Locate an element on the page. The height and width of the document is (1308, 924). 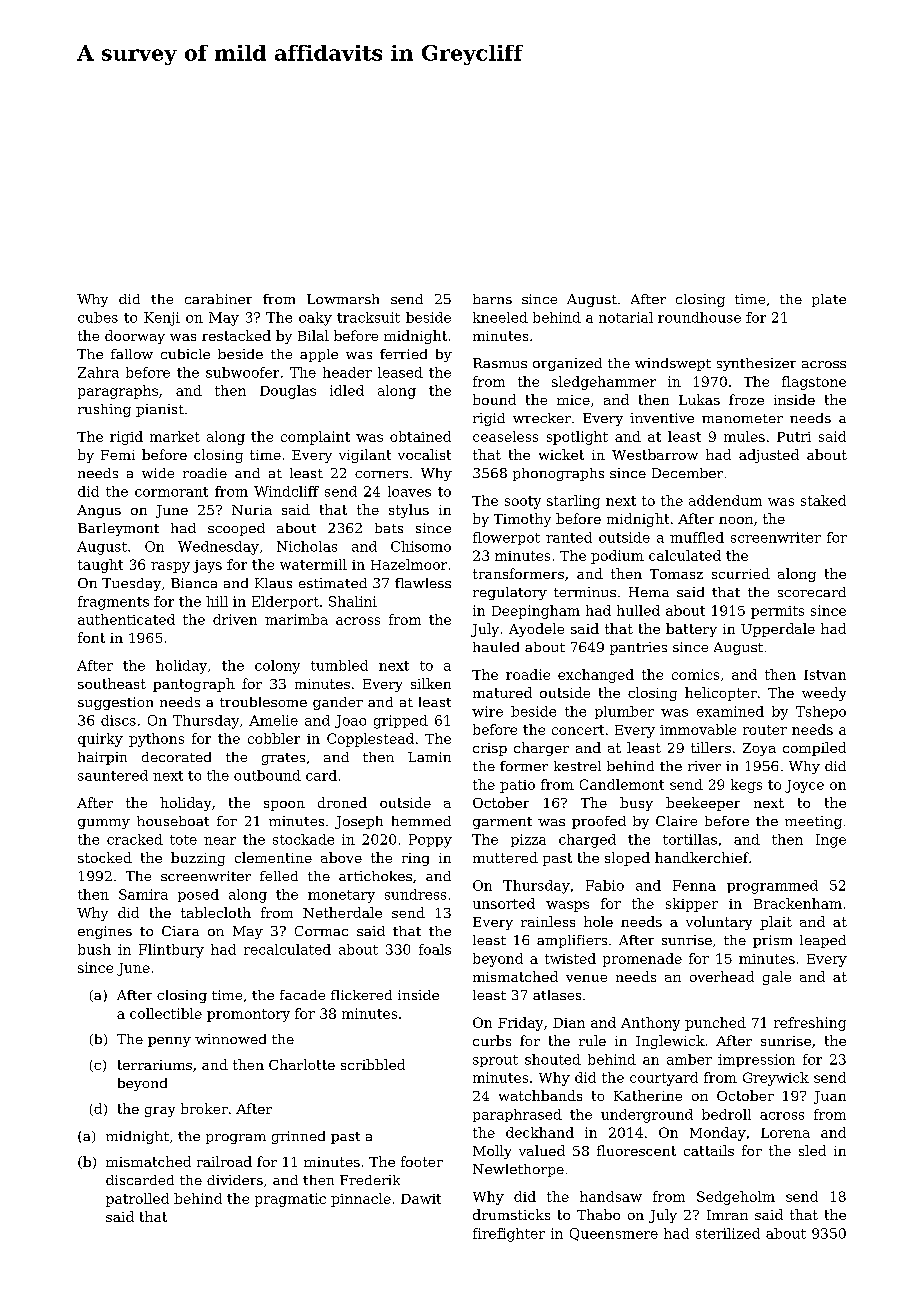
firefighter is located at coordinates (509, 1235).
